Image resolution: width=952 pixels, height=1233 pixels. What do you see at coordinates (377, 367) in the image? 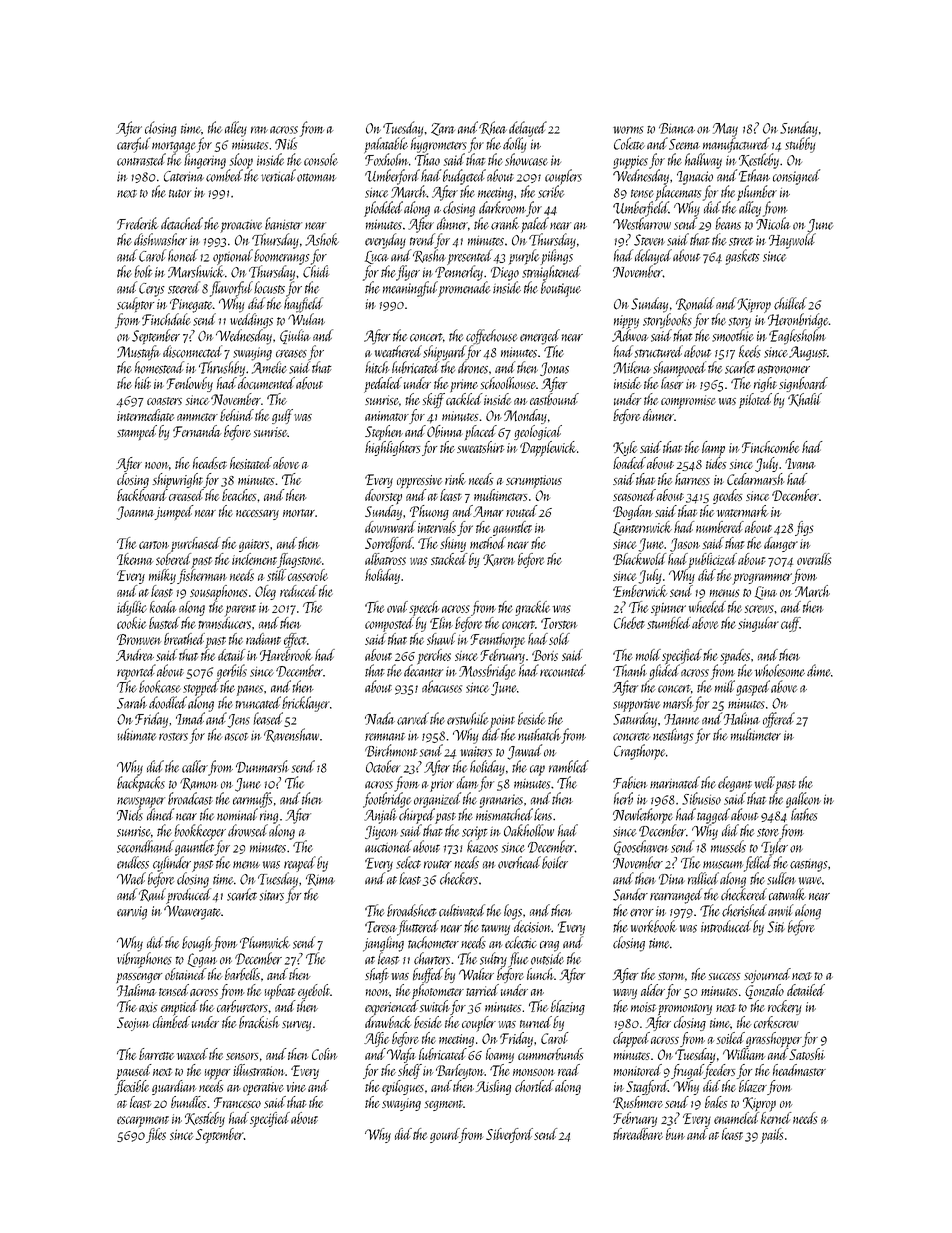
I see `hitch` at bounding box center [377, 367].
